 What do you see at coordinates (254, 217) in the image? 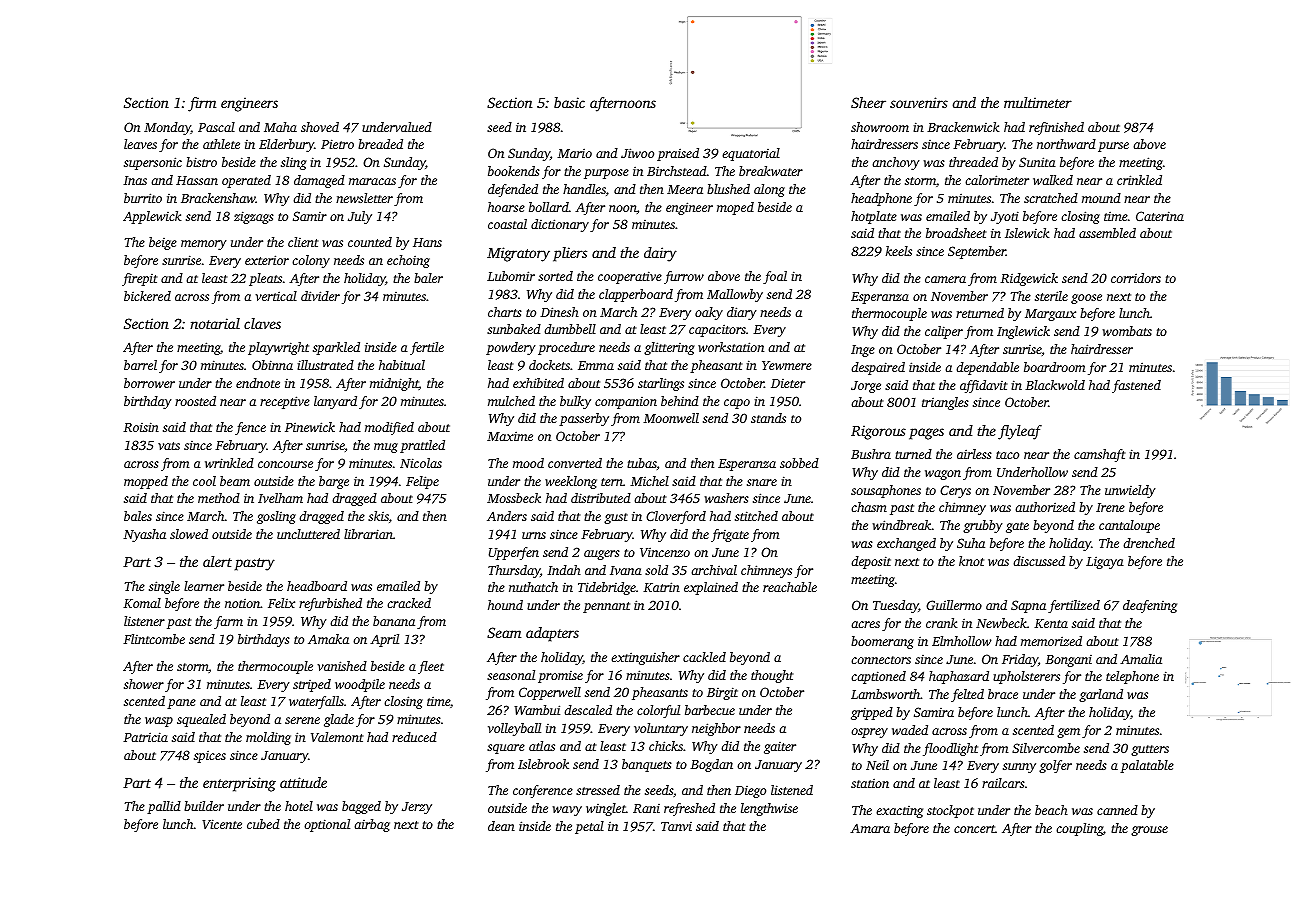
I see `zigzags` at bounding box center [254, 217].
